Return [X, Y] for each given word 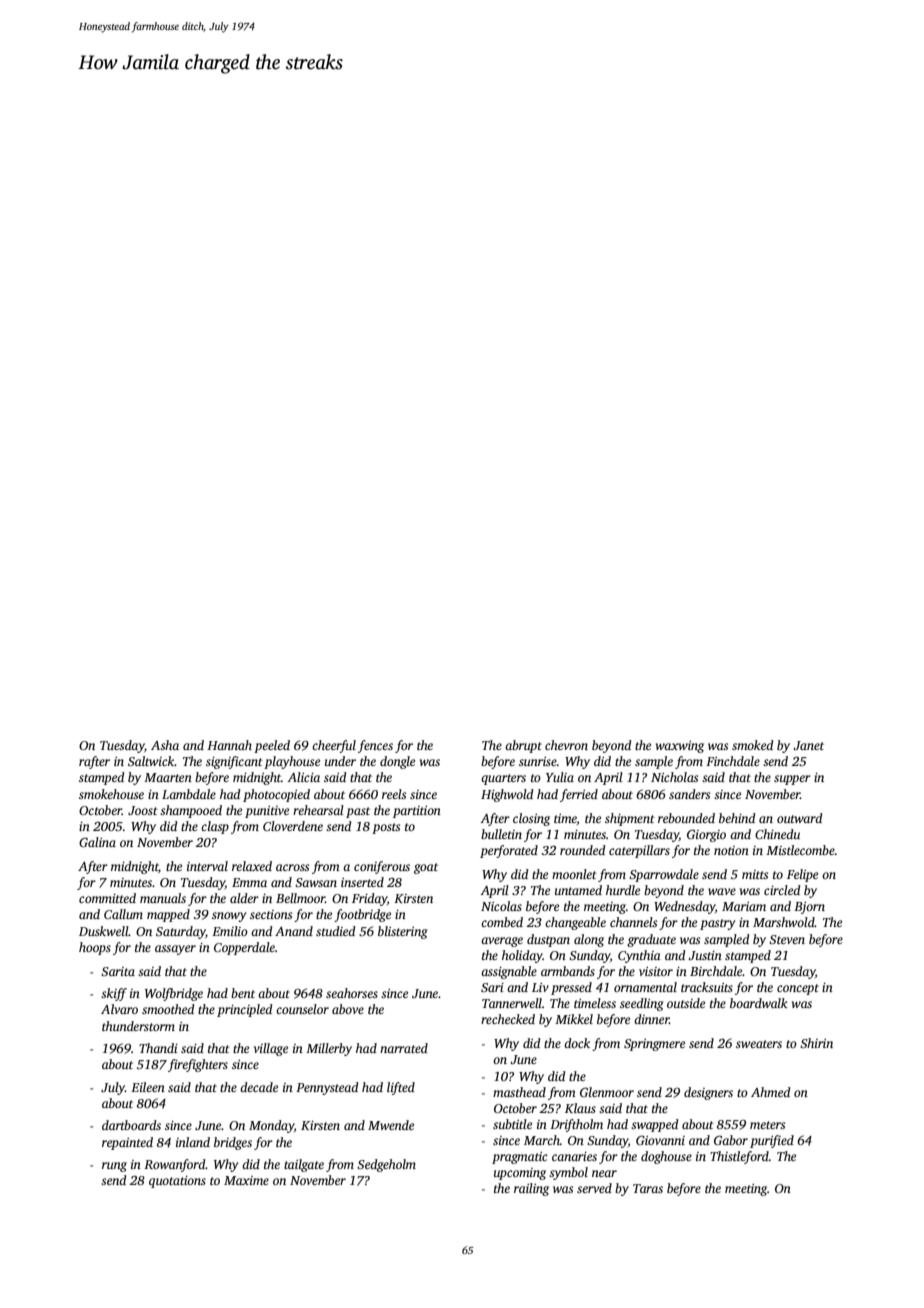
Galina [97, 842]
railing [531, 1189]
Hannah [229, 745]
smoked [753, 745]
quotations [177, 1182]
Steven [787, 939]
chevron [566, 745]
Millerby [329, 1049]
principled [245, 1010]
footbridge [362, 915]
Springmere [654, 1045]
